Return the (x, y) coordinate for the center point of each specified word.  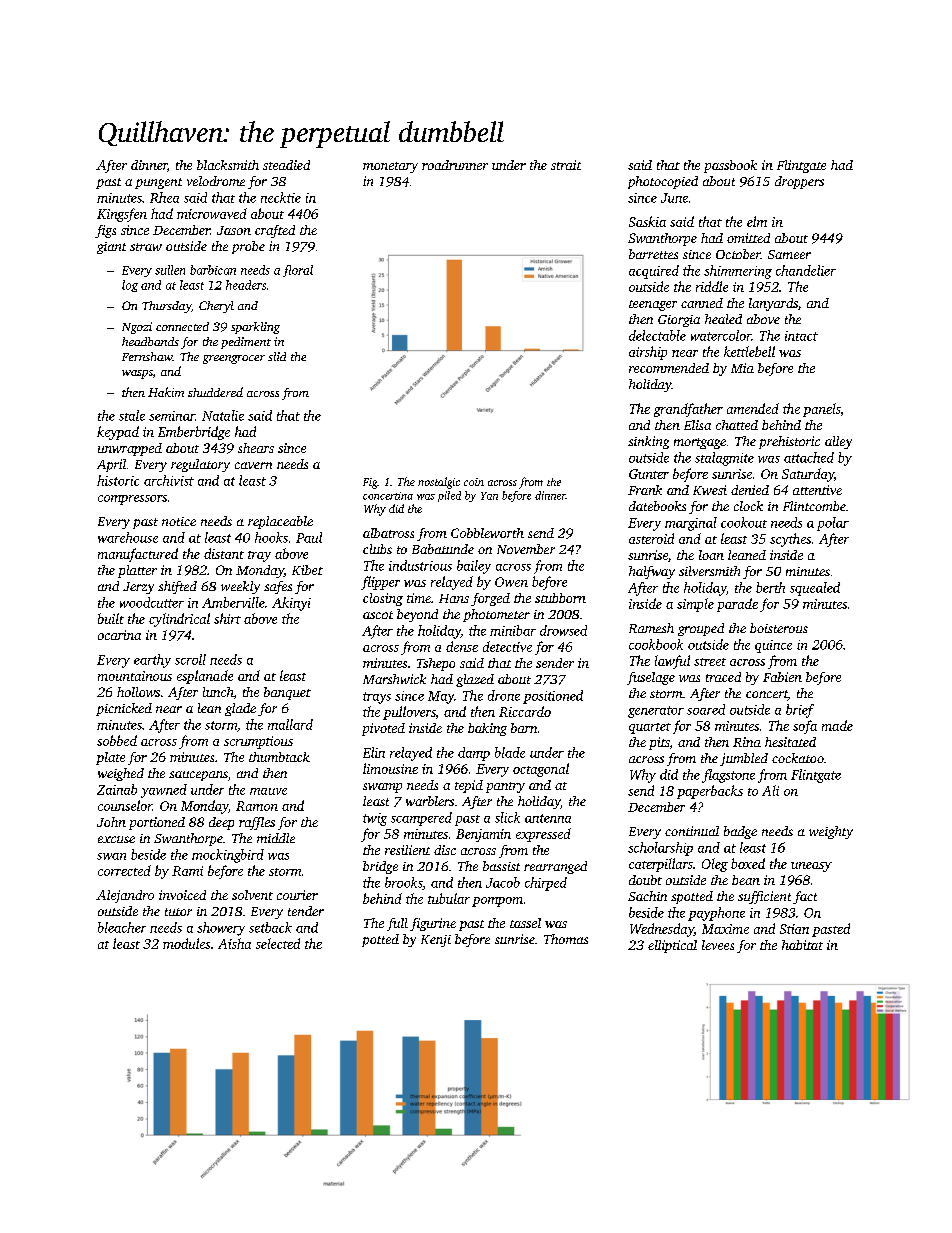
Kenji (436, 941)
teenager (653, 305)
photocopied (663, 182)
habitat (802, 945)
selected (278, 943)
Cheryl (216, 307)
